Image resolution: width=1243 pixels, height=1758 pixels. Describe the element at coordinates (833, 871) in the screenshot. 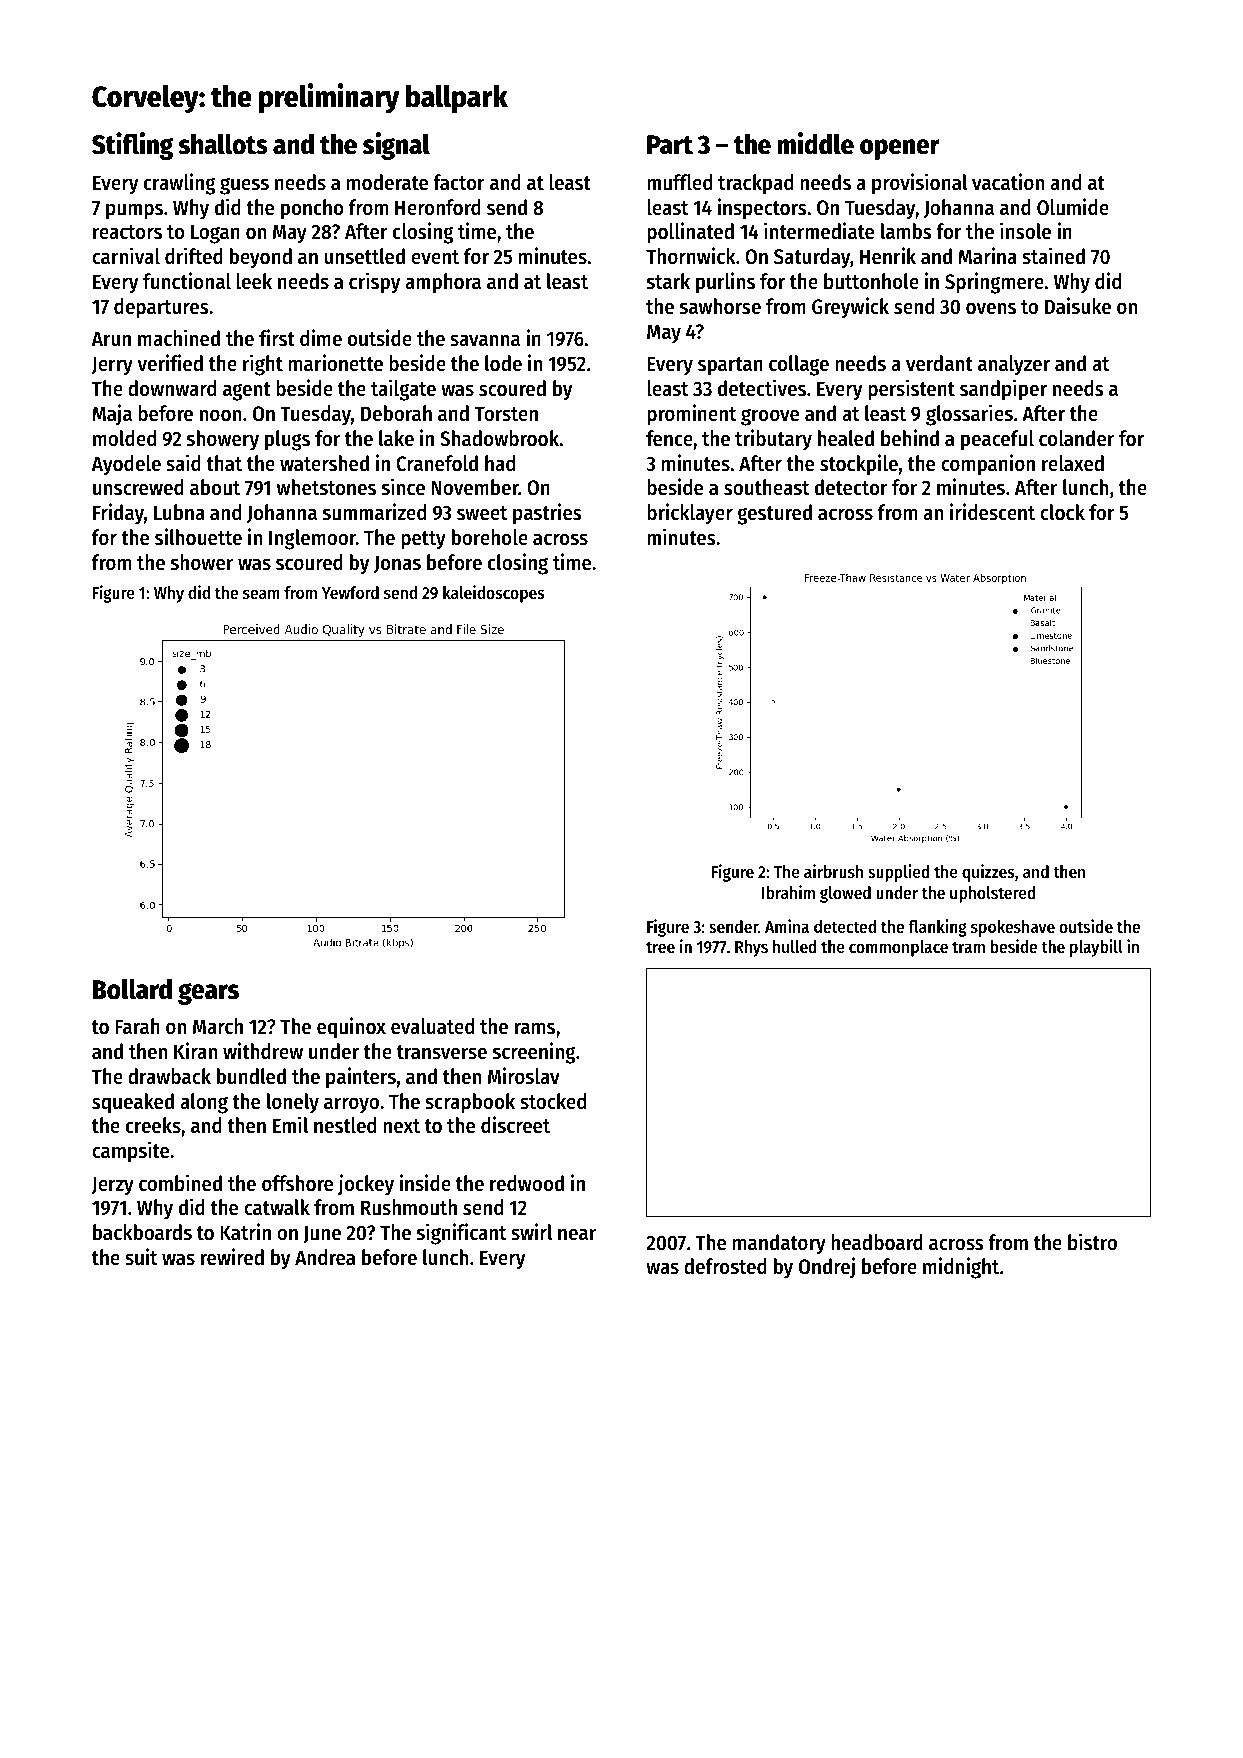

I see `airbrush` at that location.
